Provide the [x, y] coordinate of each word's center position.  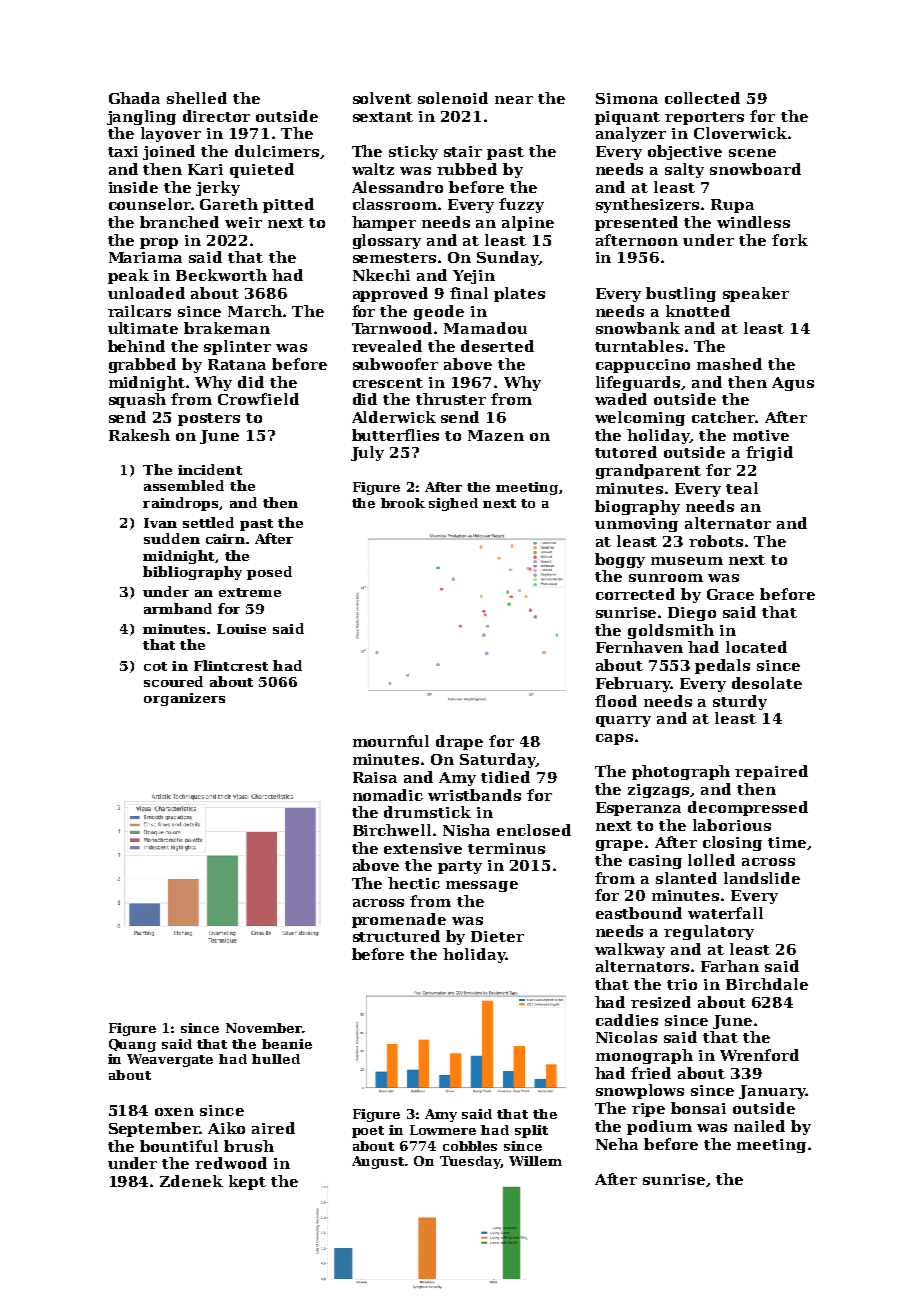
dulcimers [277, 151]
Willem [535, 1161]
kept [247, 1182]
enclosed [534, 830]
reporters [704, 118]
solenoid [453, 98]
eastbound [639, 913]
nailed [759, 1126]
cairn [225, 539]
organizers [184, 699]
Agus [793, 384]
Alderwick [394, 417]
